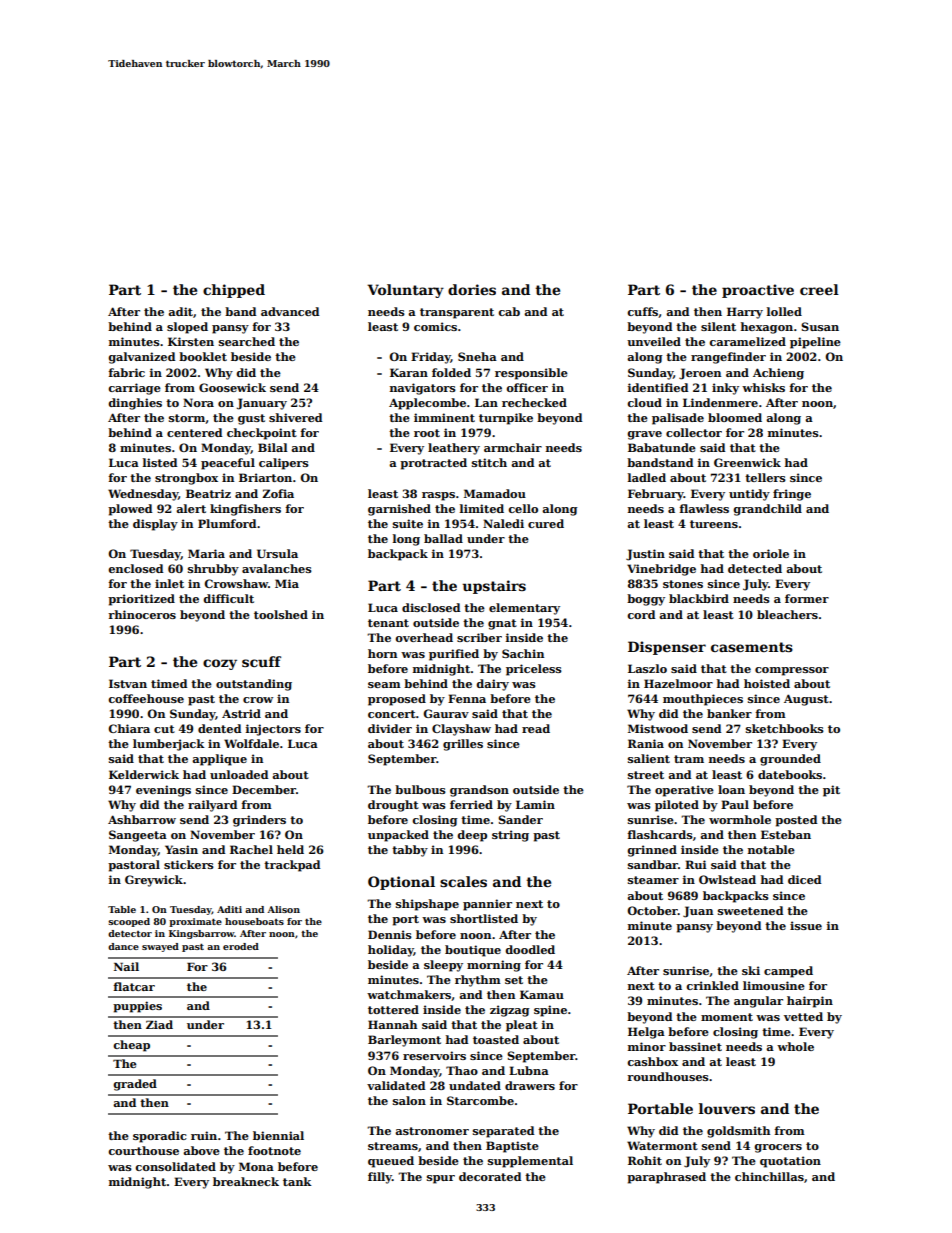 This screenshot has height=1233, width=952. What do you see at coordinates (154, 881) in the screenshot?
I see `Greywick` at bounding box center [154, 881].
